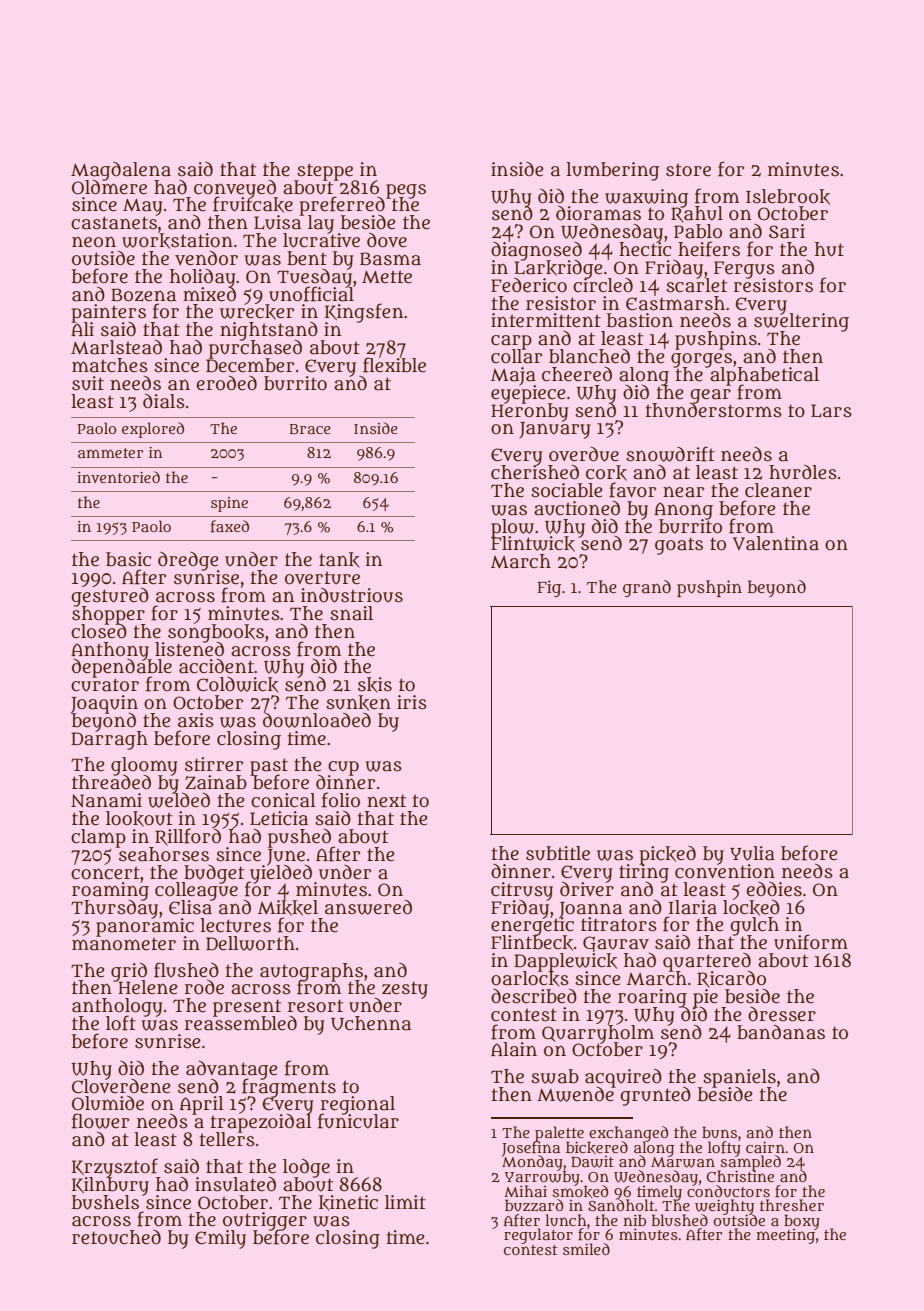 The width and height of the screenshot is (924, 1311). Describe the element at coordinates (143, 207) in the screenshot. I see `May` at that location.
